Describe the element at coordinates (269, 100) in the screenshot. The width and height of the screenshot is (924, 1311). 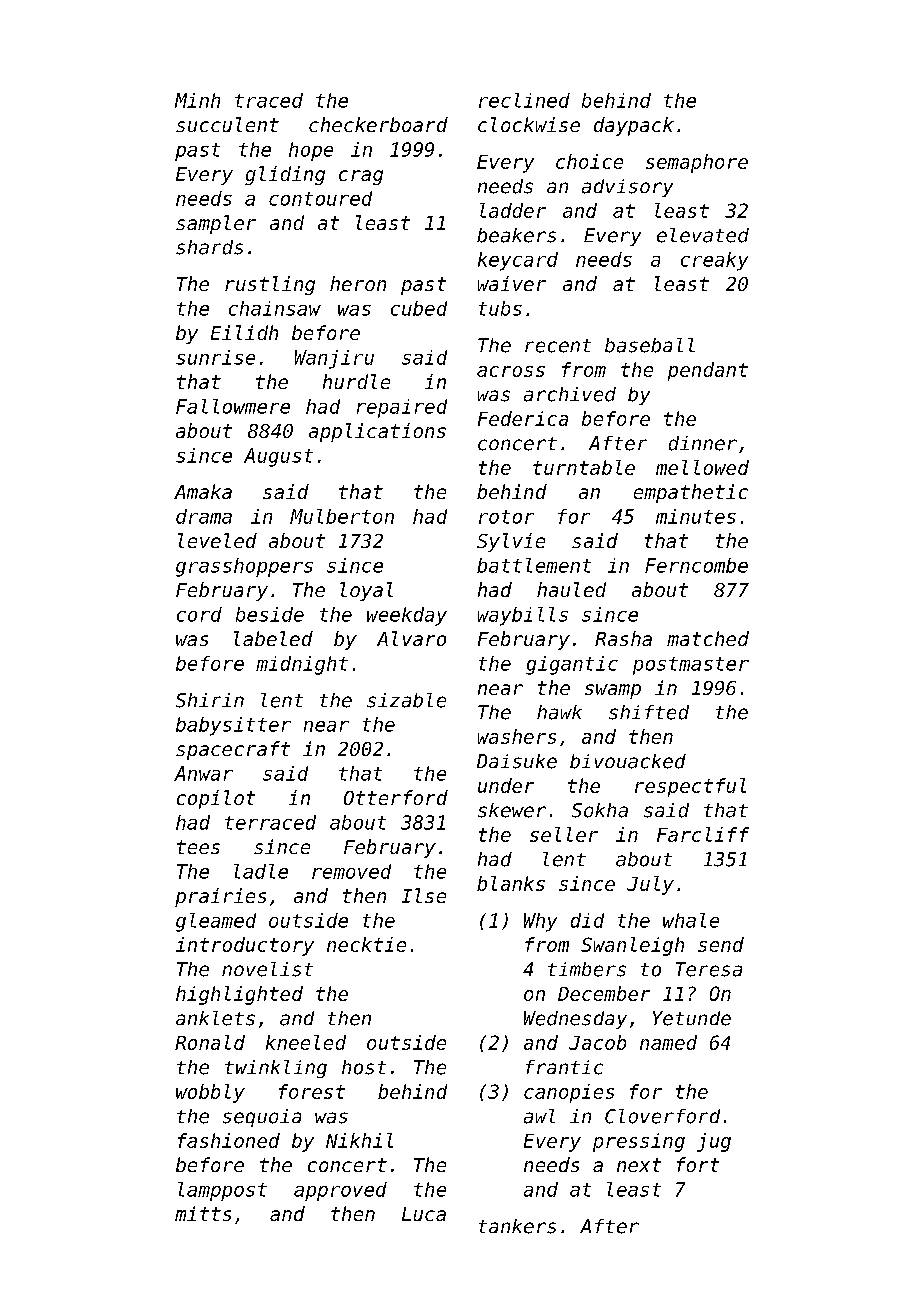
I see `traced` at that location.
